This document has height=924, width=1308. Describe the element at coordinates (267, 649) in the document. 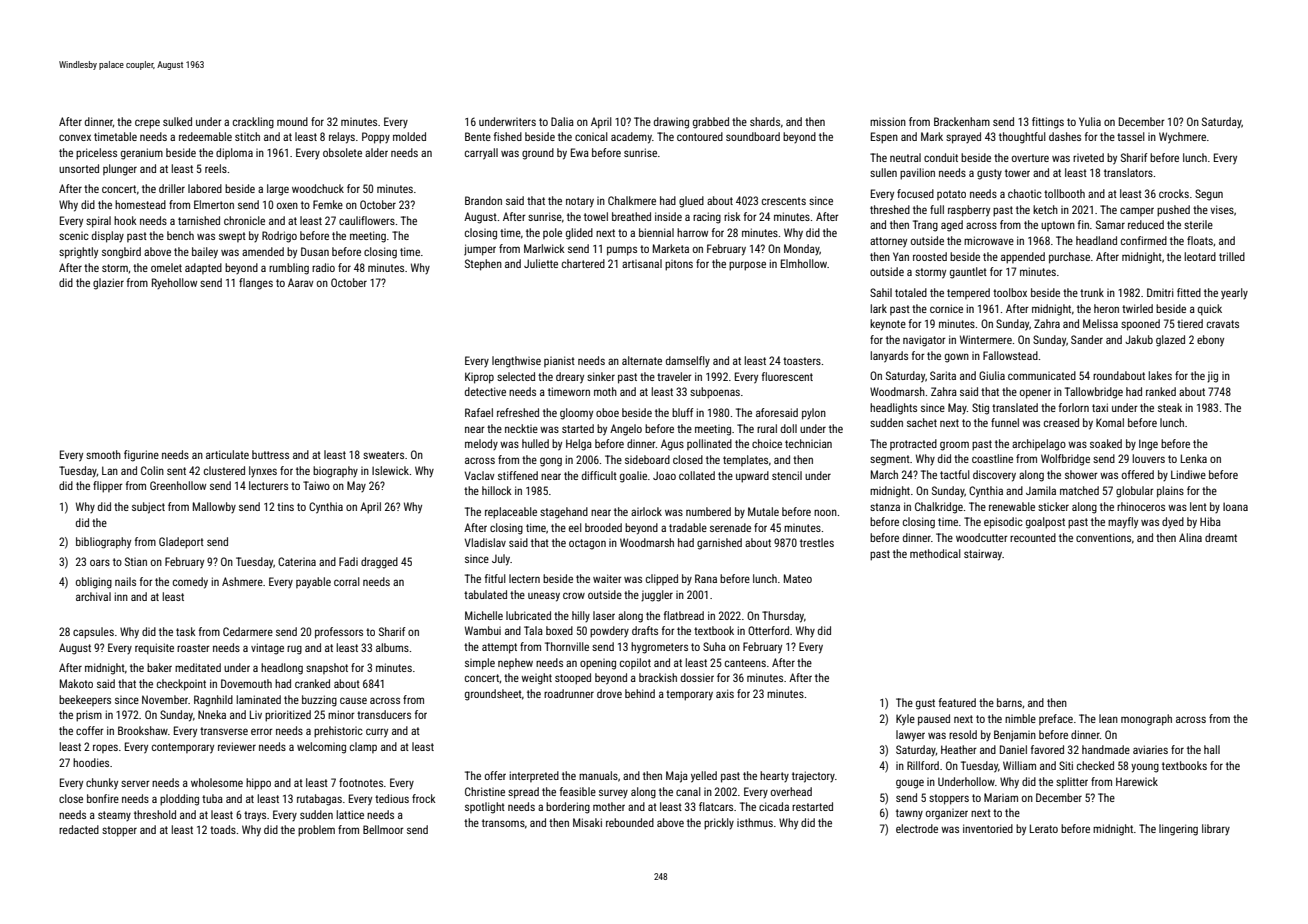

I see `vintage` at that location.
